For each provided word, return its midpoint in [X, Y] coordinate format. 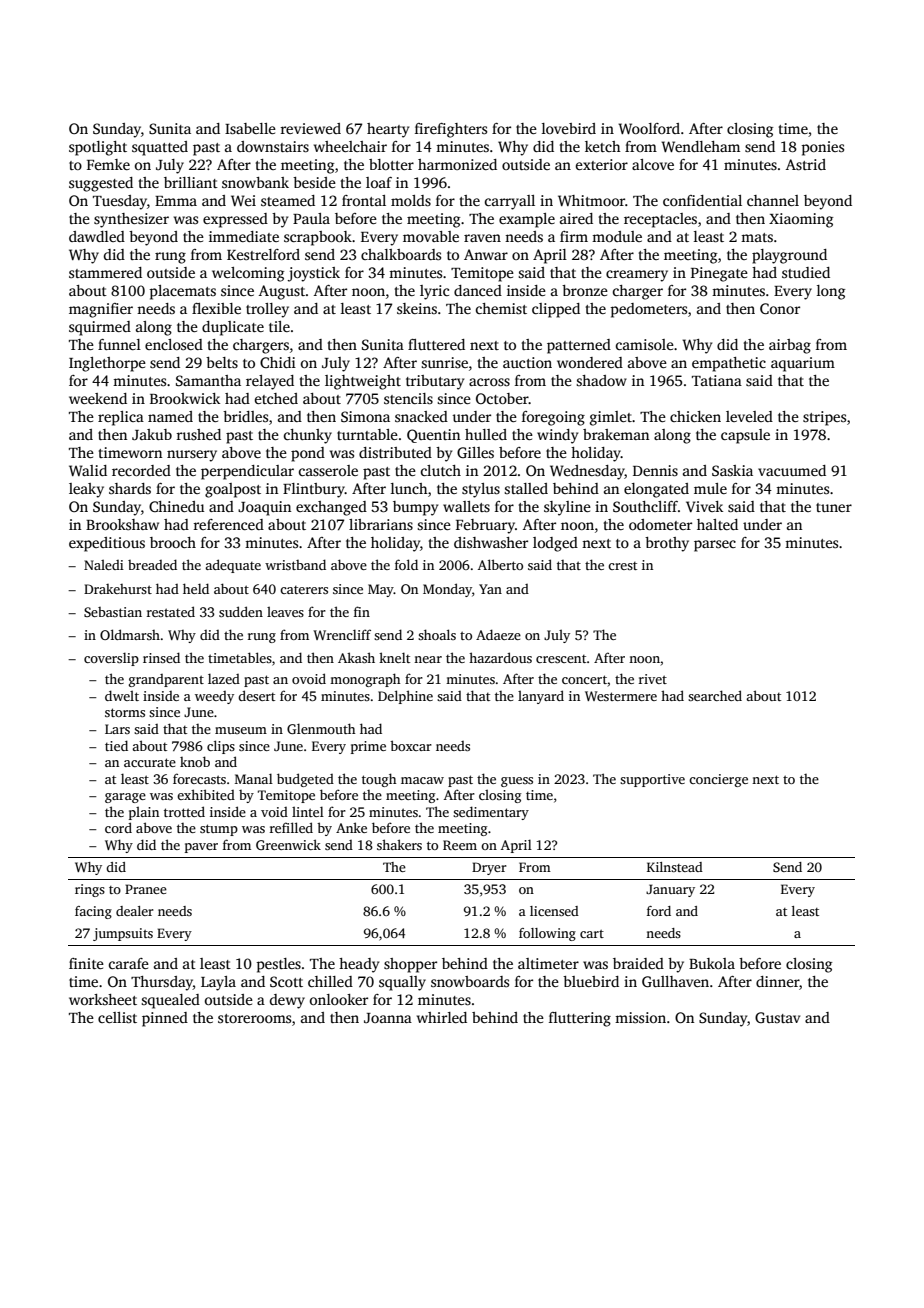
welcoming [248, 274]
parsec [715, 546]
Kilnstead [675, 867]
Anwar [486, 254]
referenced [228, 524]
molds [411, 200]
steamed [288, 200]
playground [789, 256]
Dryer [489, 868]
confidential [702, 200]
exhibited [206, 794]
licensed [554, 911]
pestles [278, 965]
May [381, 590]
